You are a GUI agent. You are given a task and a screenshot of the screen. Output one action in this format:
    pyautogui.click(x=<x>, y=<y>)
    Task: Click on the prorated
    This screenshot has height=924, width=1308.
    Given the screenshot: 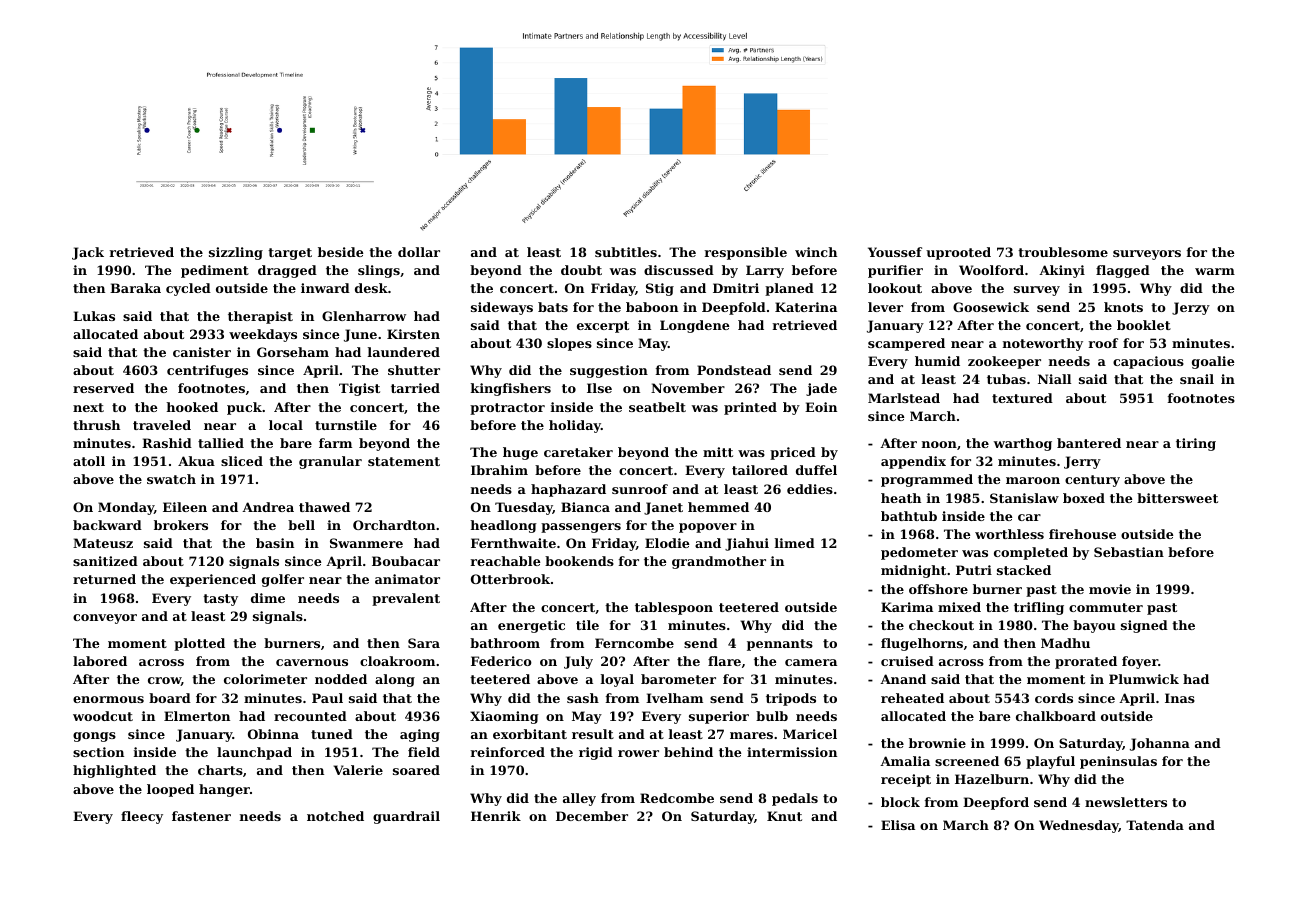 What is the action you would take?
    pyautogui.click(x=1086, y=662)
